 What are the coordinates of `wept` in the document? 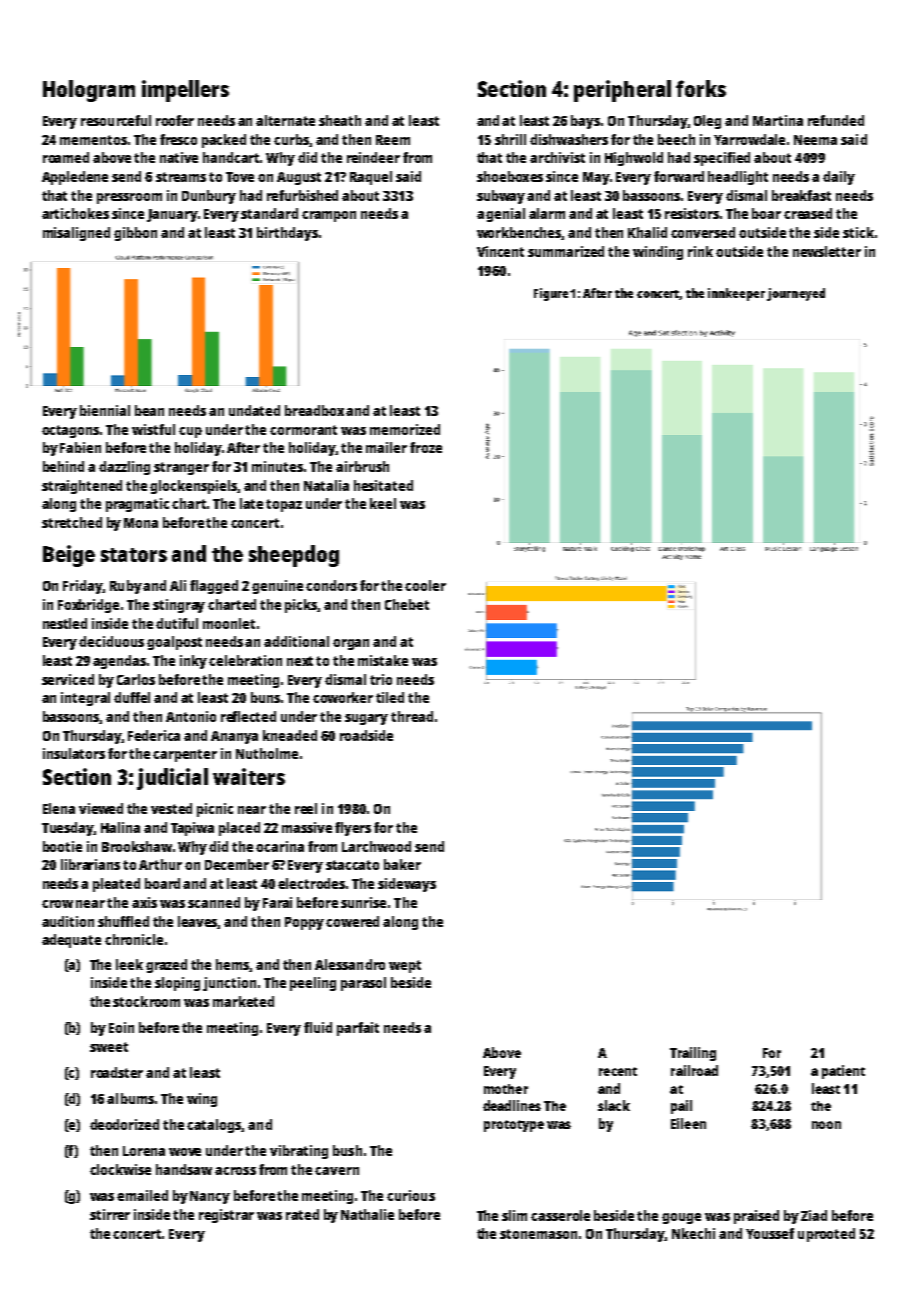 It's located at (405, 966).
